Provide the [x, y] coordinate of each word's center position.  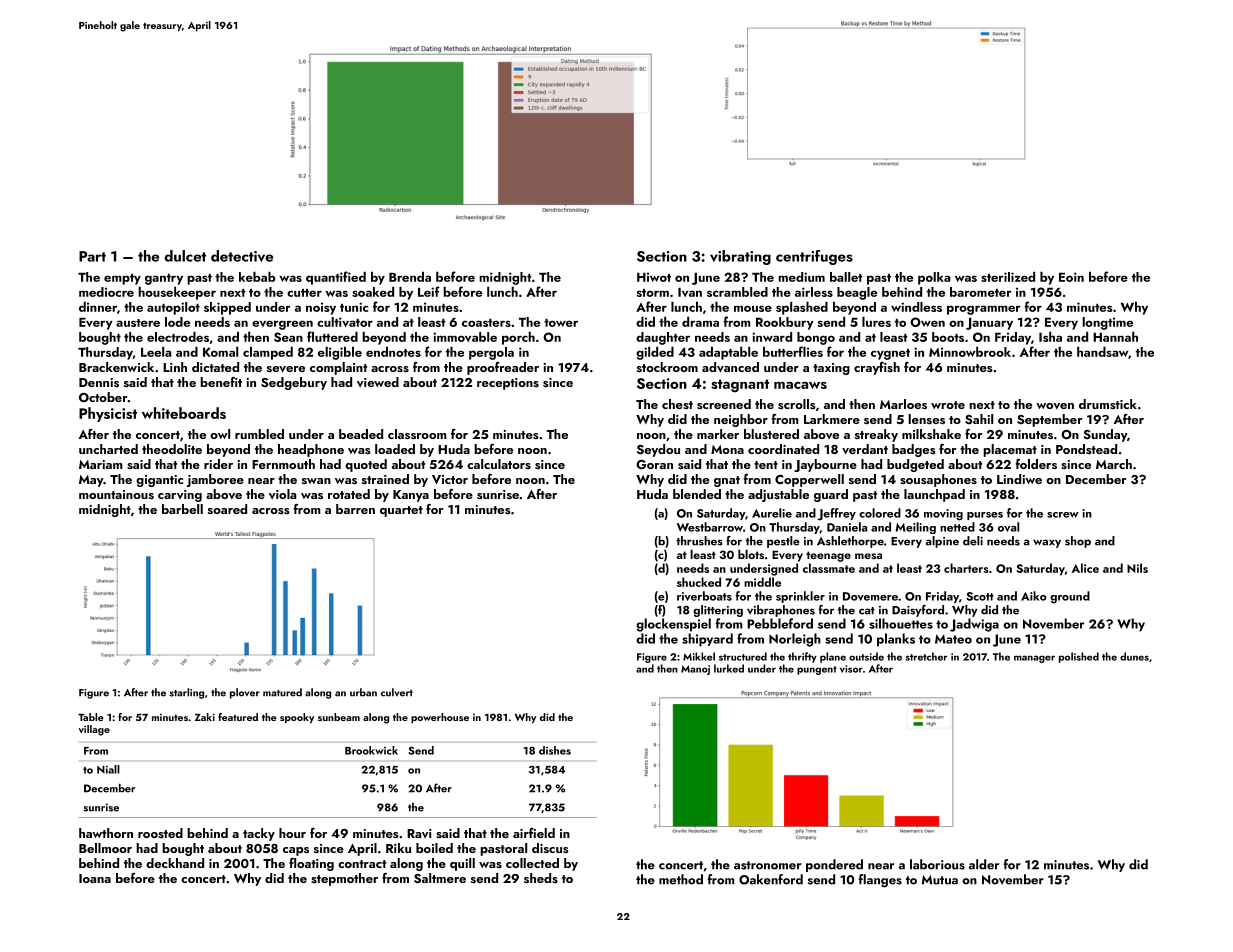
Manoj [695, 670]
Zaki [205, 717]
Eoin [1071, 277]
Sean [288, 337]
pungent [817, 670]
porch [518, 338]
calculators [499, 464]
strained [385, 479]
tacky [259, 834]
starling [186, 693]
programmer [984, 310]
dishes [555, 750]
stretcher [926, 656]
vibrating [740, 257]
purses [985, 516]
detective [242, 256]
